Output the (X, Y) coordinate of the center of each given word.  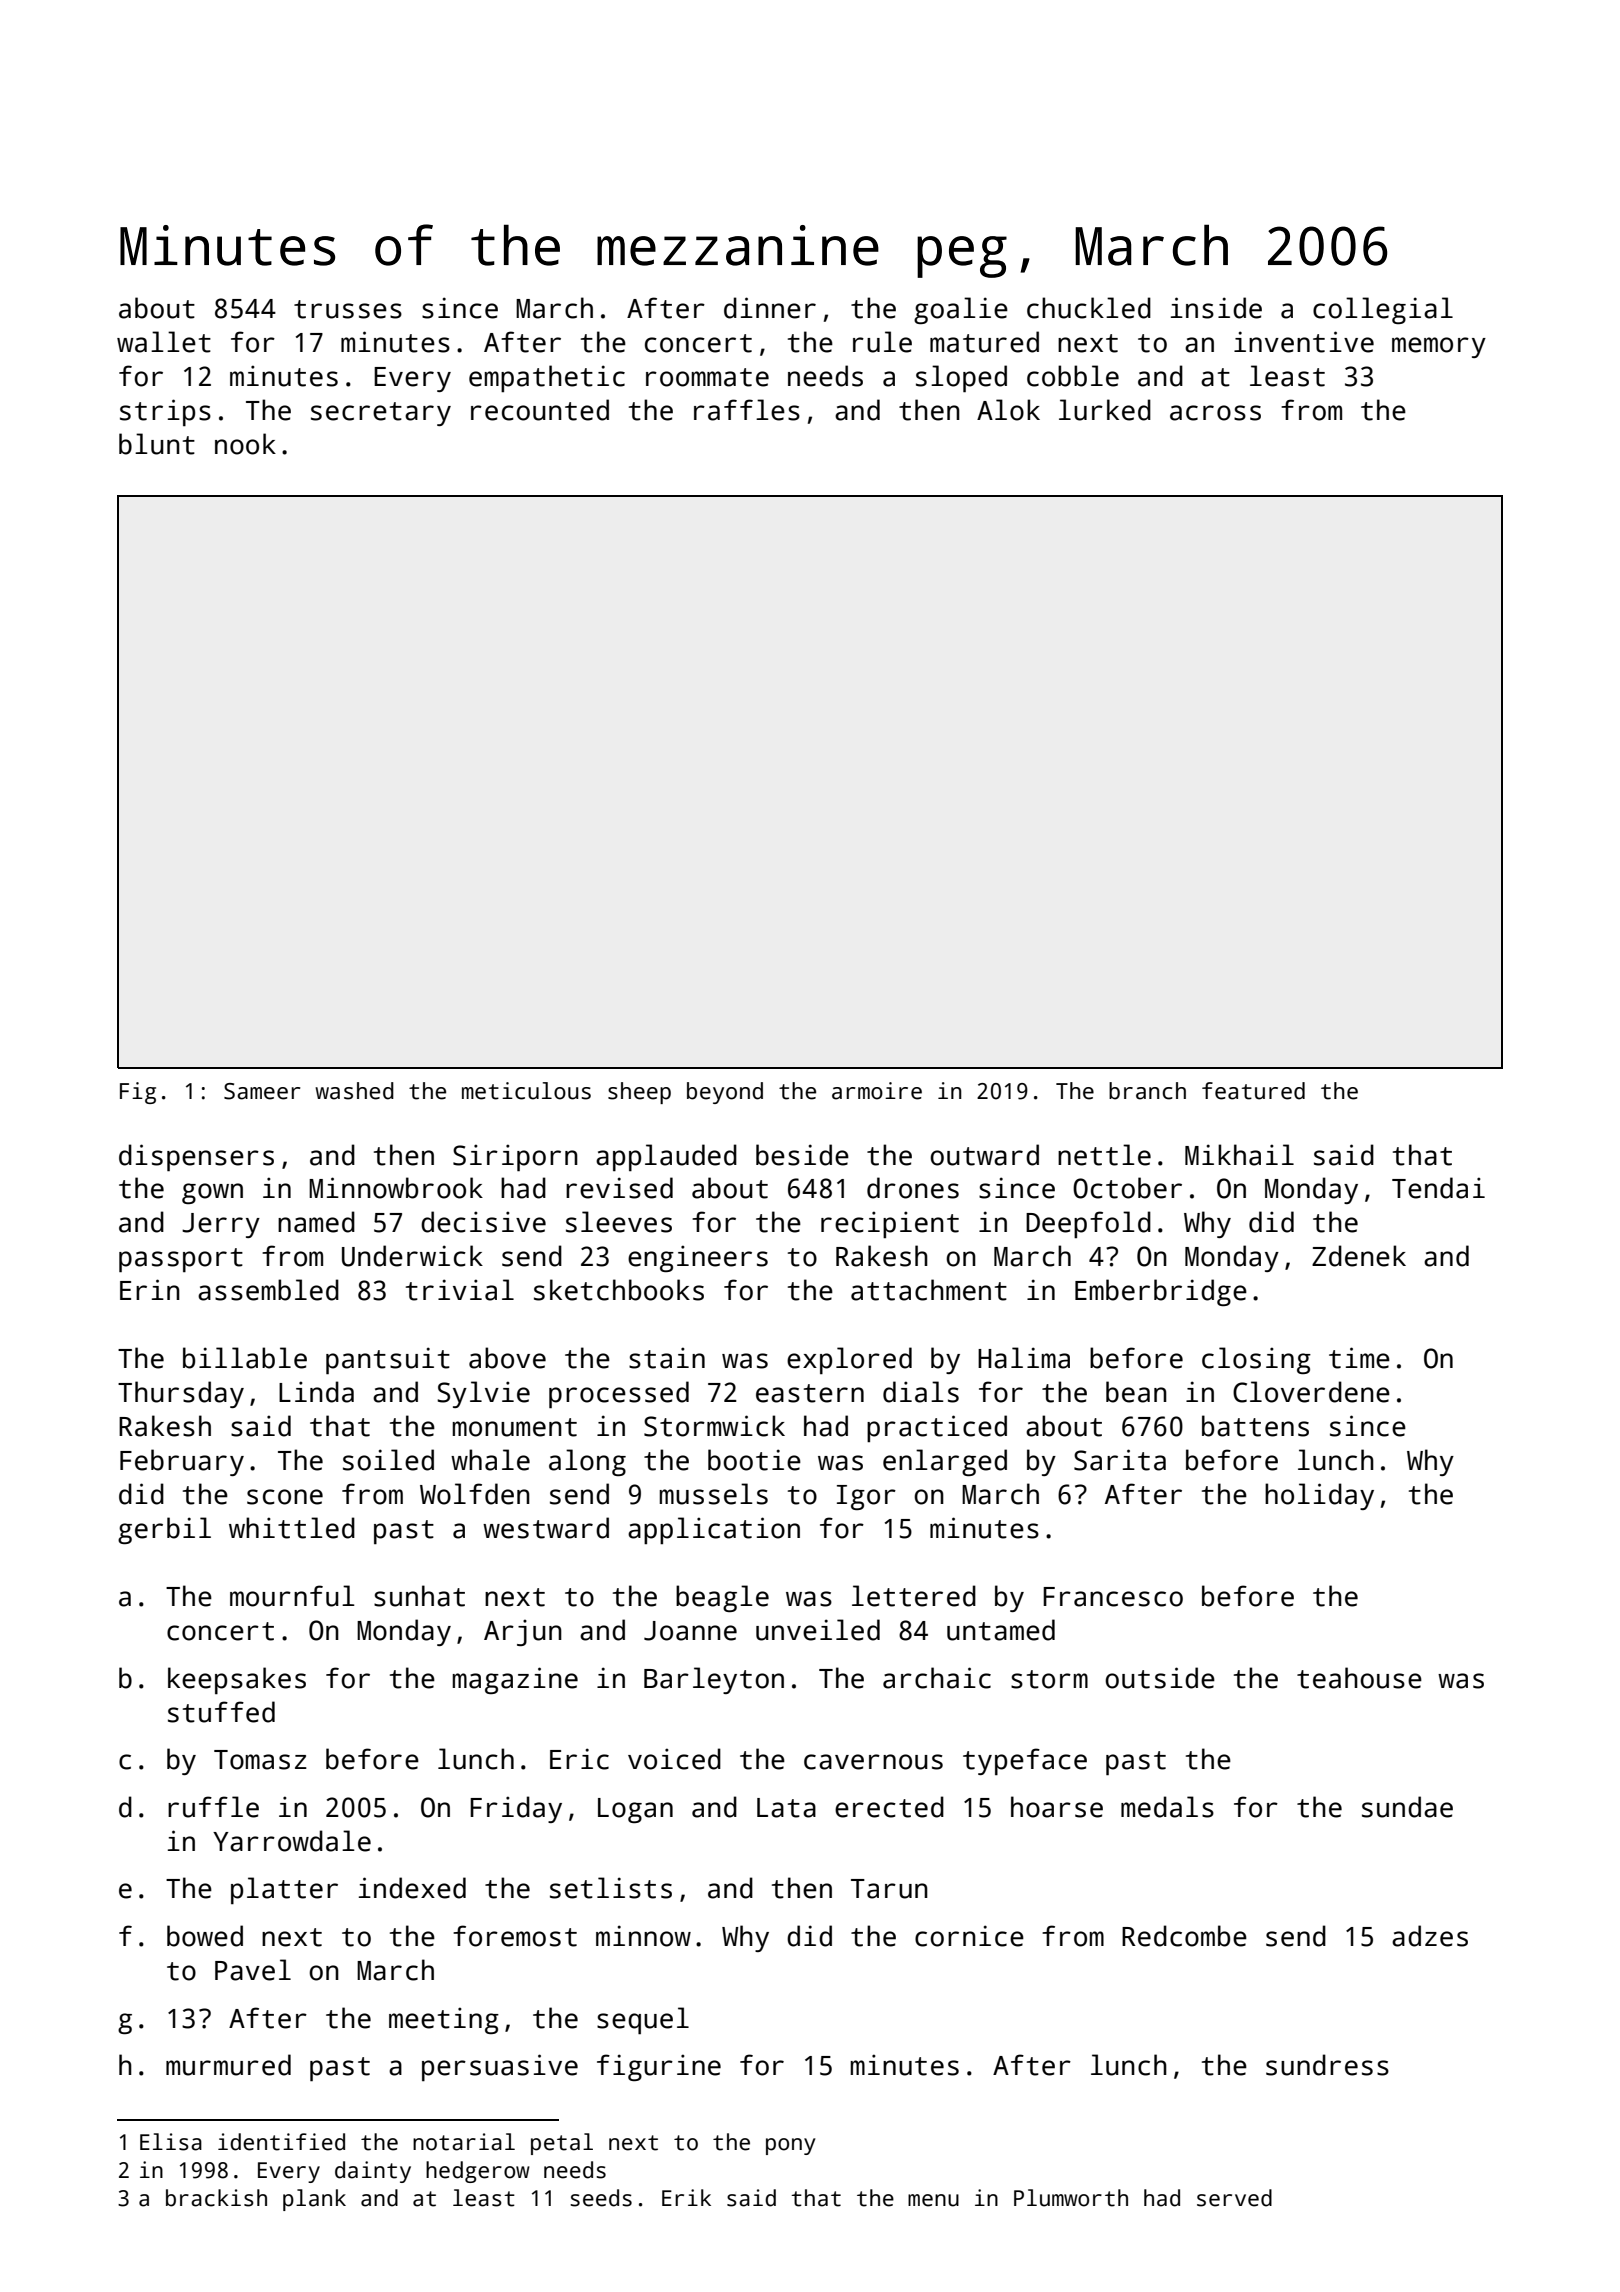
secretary (381, 414)
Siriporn (515, 1157)
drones (913, 1188)
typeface (1025, 1761)
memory (1439, 347)
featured (1253, 1091)
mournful (292, 1596)
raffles (747, 410)
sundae (1407, 1807)
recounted (540, 410)
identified (281, 2142)
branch (1147, 1091)
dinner (770, 308)
